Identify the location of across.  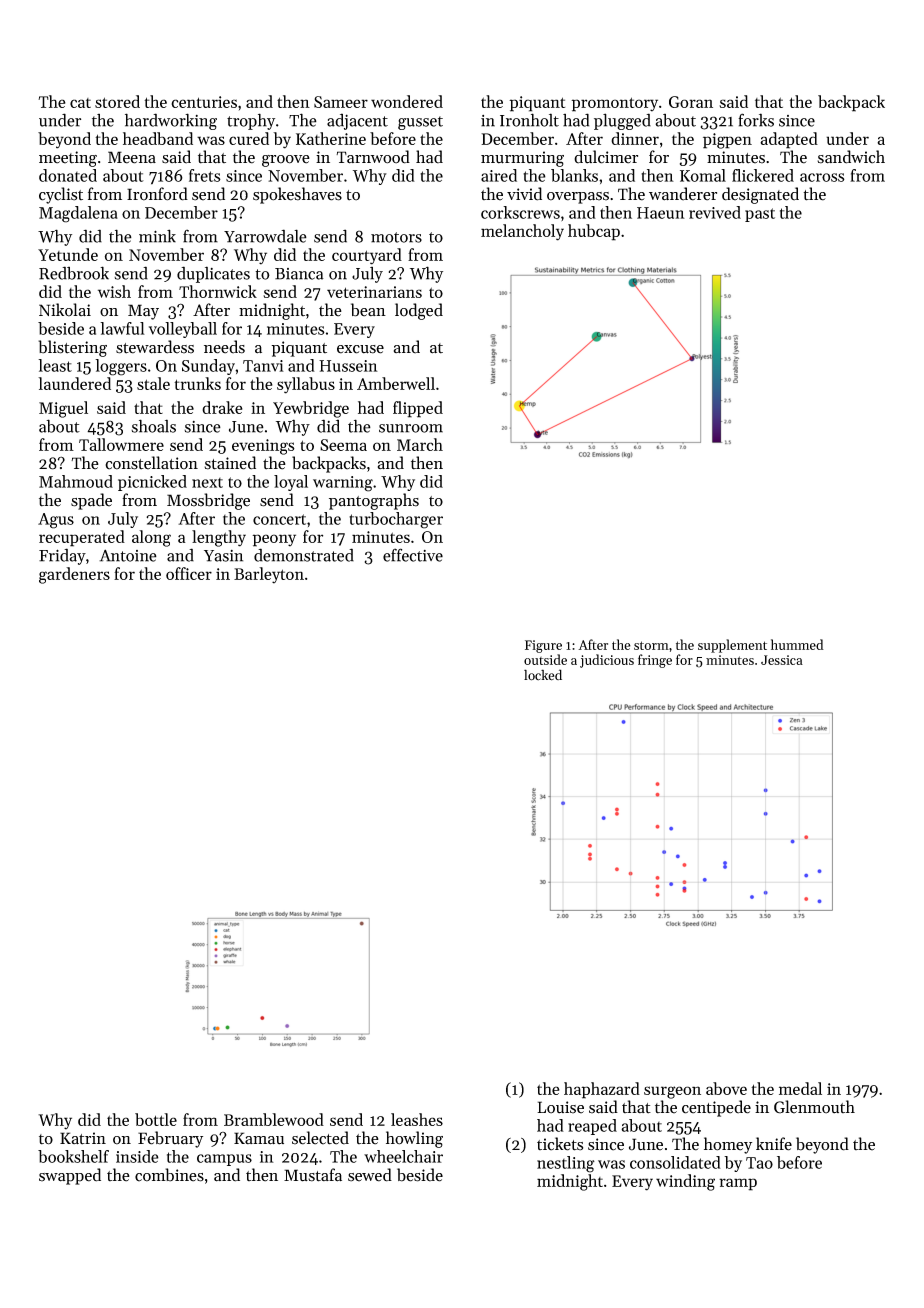
(822, 177).
